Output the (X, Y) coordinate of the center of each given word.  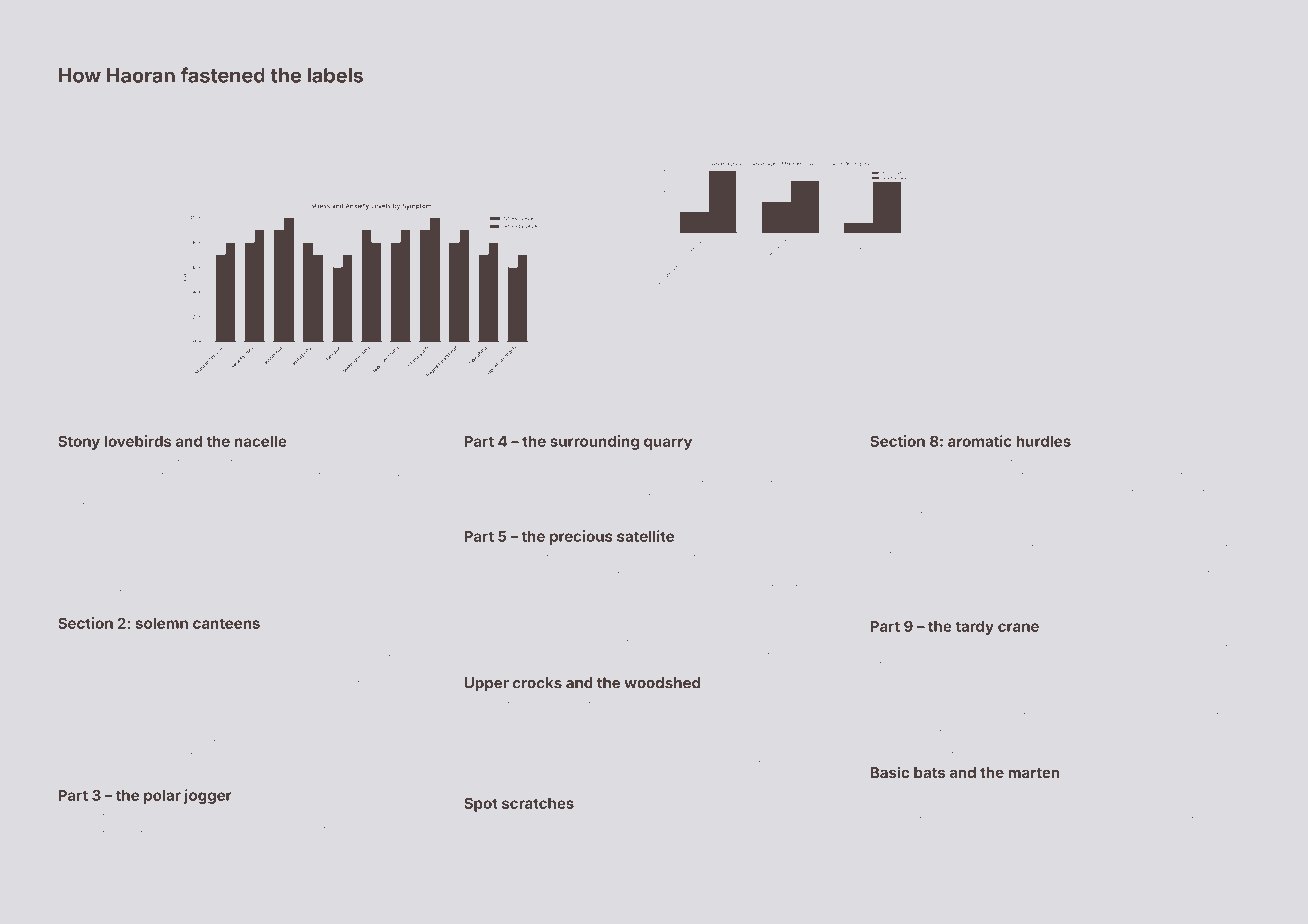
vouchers (1186, 648)
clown (884, 807)
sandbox (272, 475)
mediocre (549, 583)
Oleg (366, 645)
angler (140, 765)
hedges (601, 652)
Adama (1136, 594)
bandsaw (1206, 501)
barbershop (1191, 819)
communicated (752, 479)
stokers (358, 564)
